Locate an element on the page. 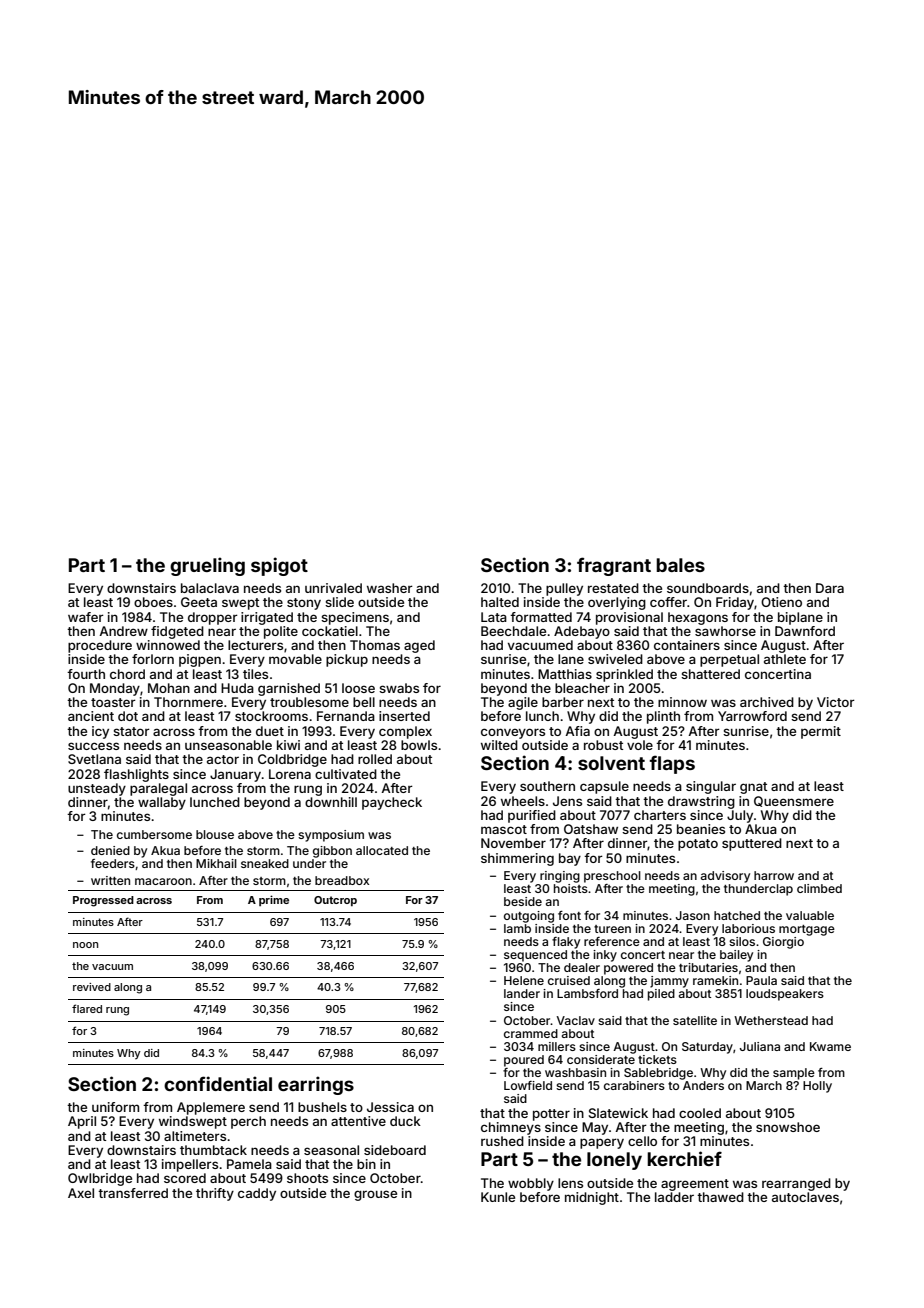 This image has width=924, height=1308. Mikhail is located at coordinates (216, 863).
